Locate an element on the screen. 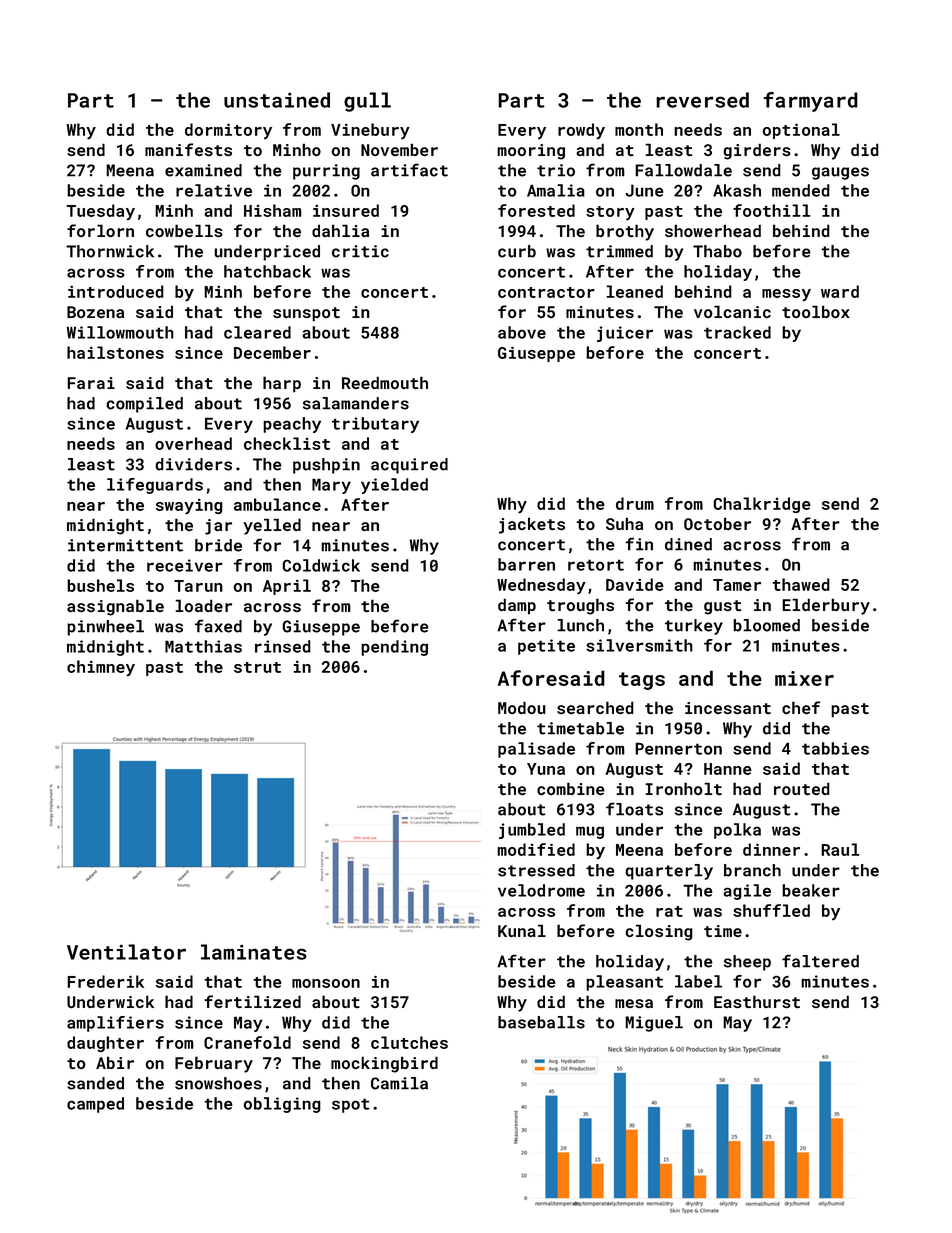  strut is located at coordinates (257, 667).
